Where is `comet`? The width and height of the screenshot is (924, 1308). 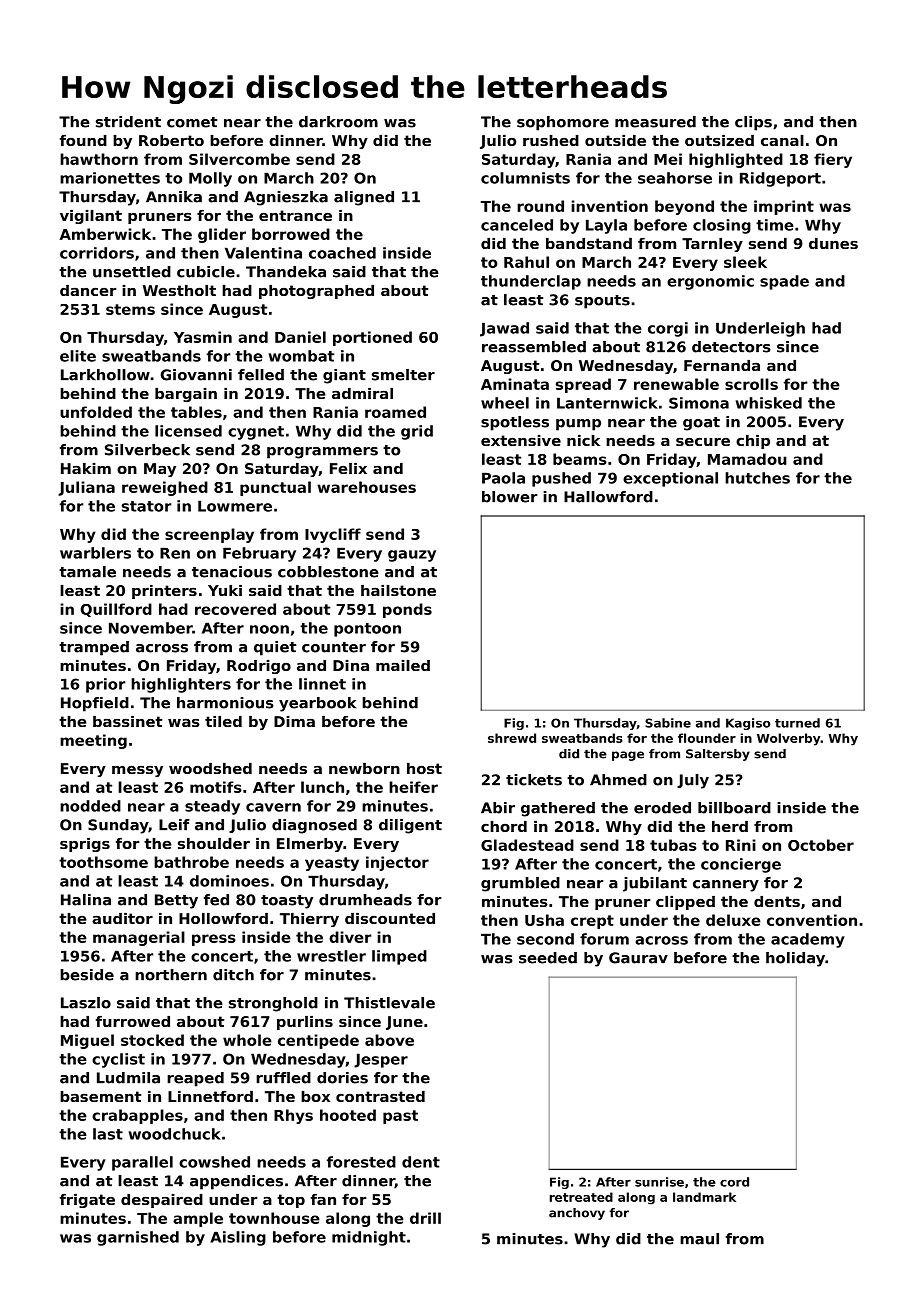
comet is located at coordinates (192, 122).
